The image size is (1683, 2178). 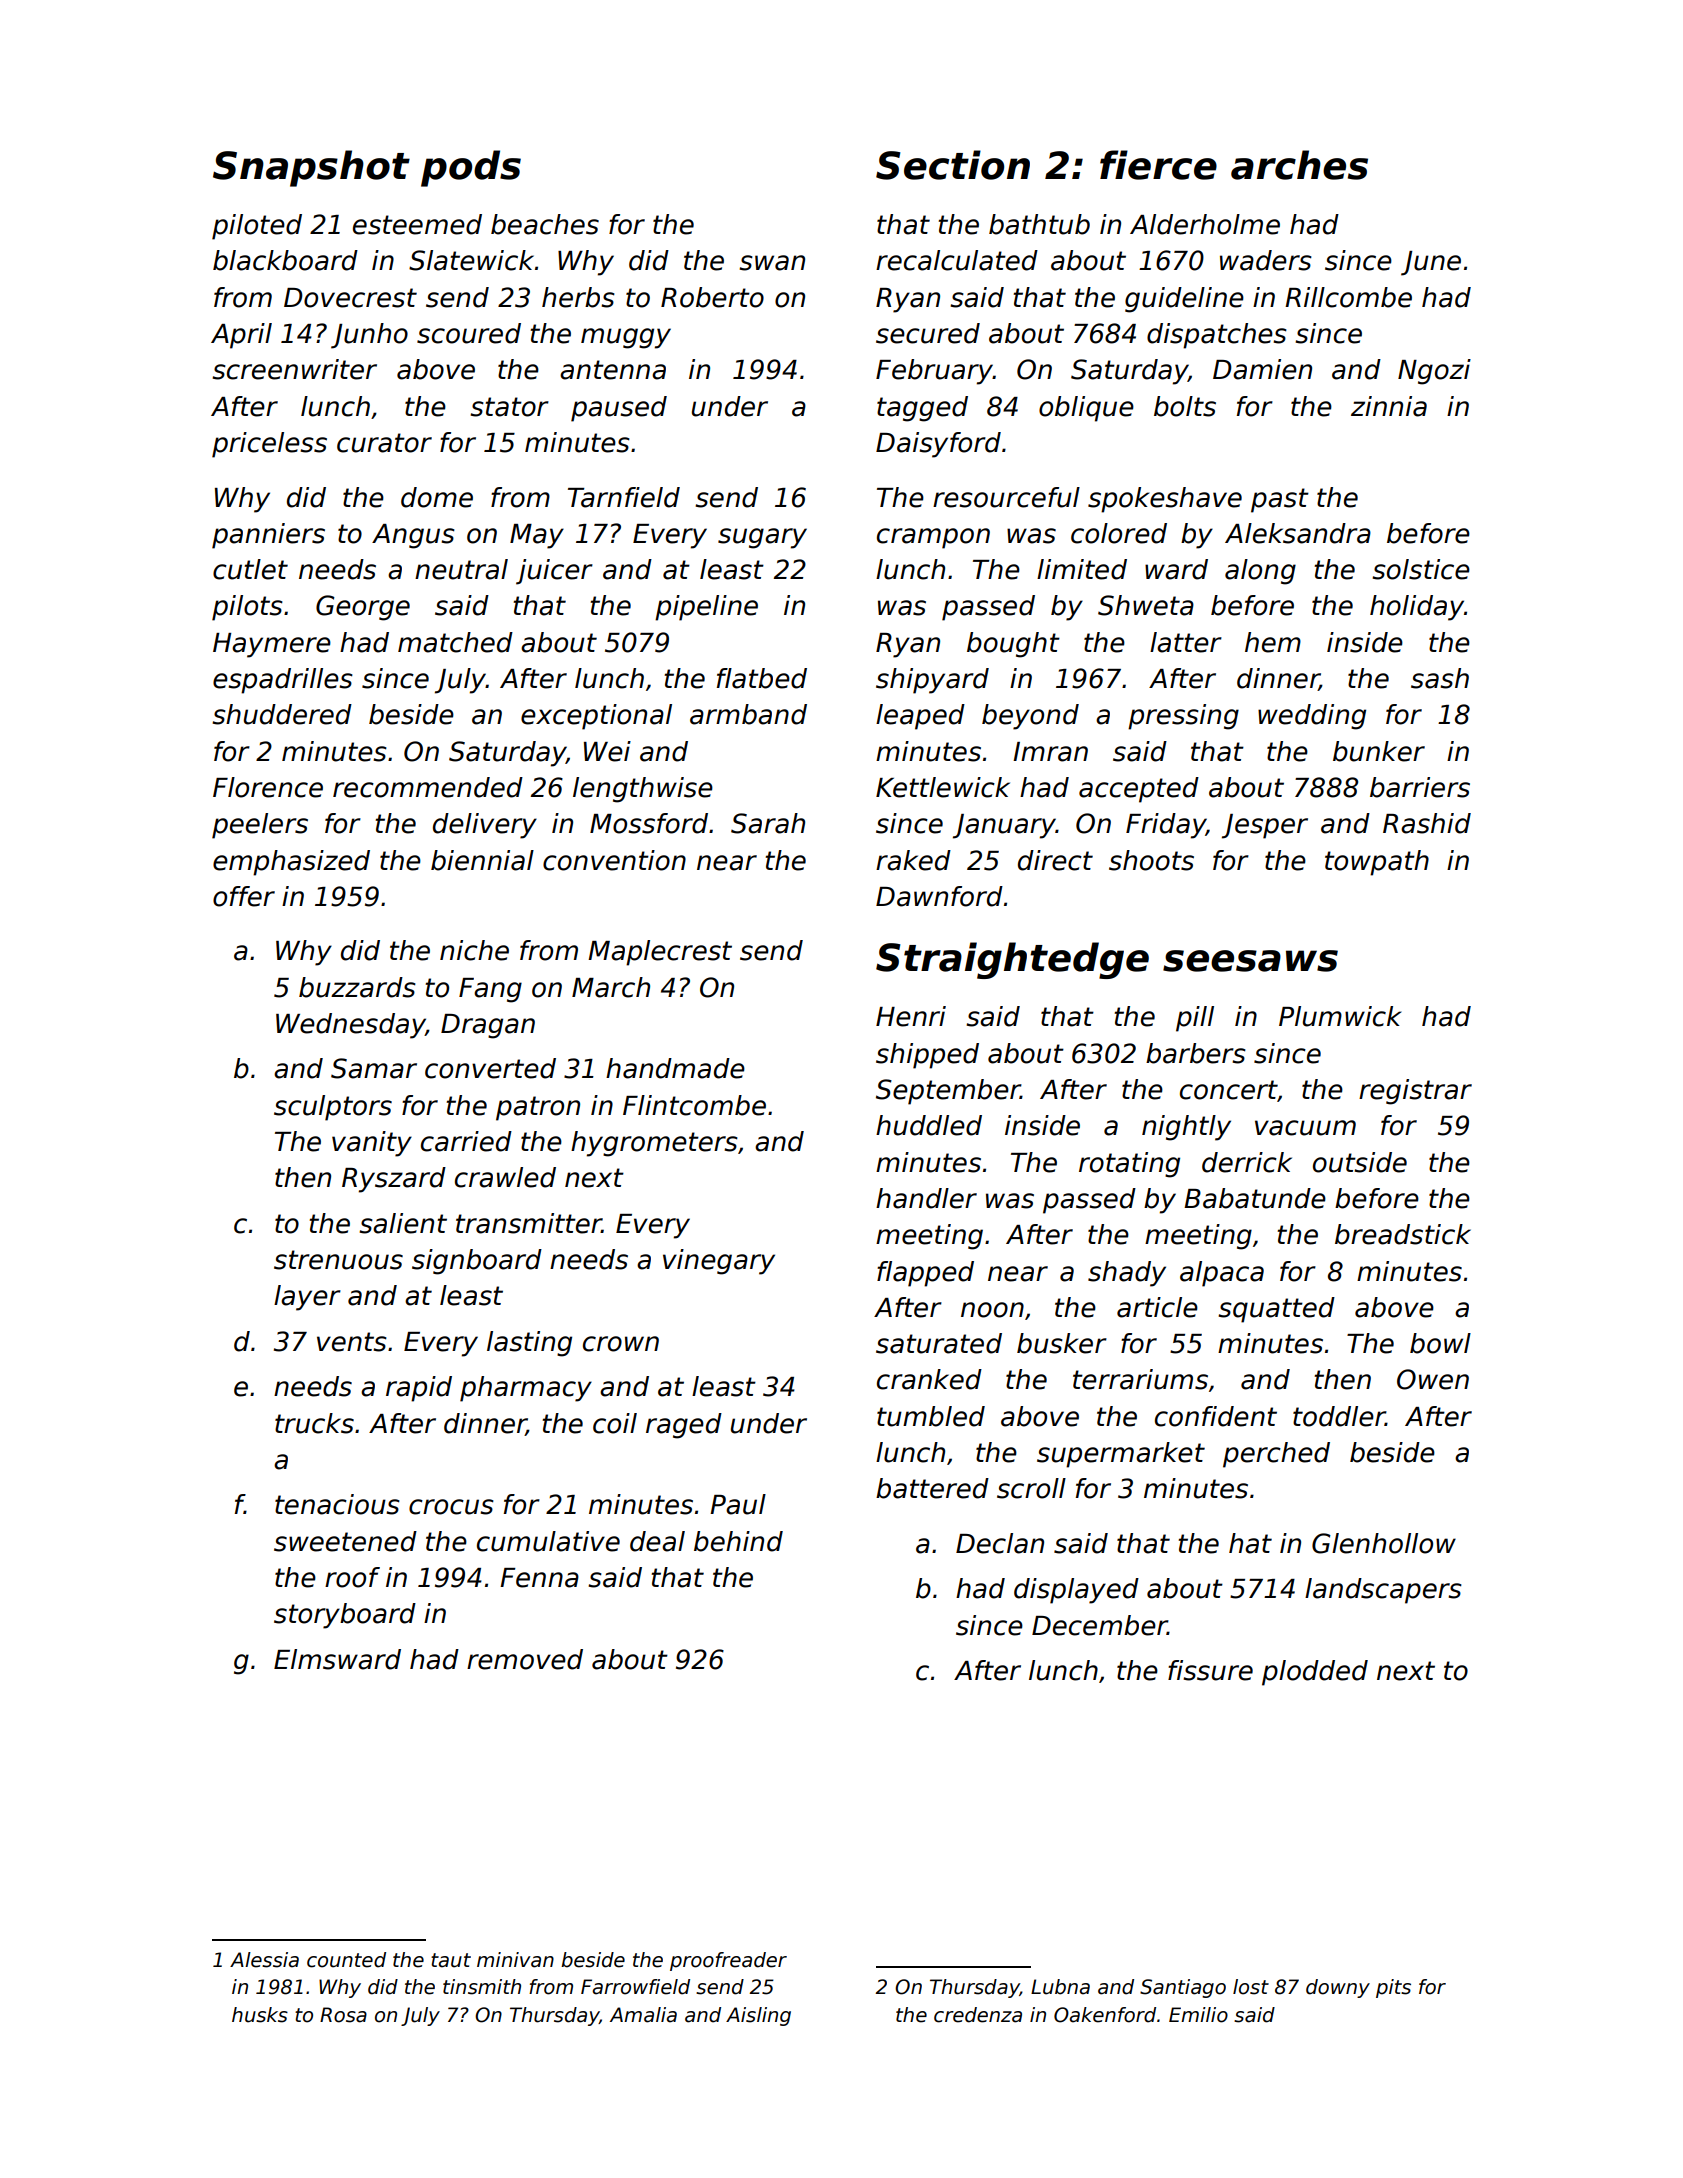 I want to click on Ngozi, so click(x=1434, y=372).
